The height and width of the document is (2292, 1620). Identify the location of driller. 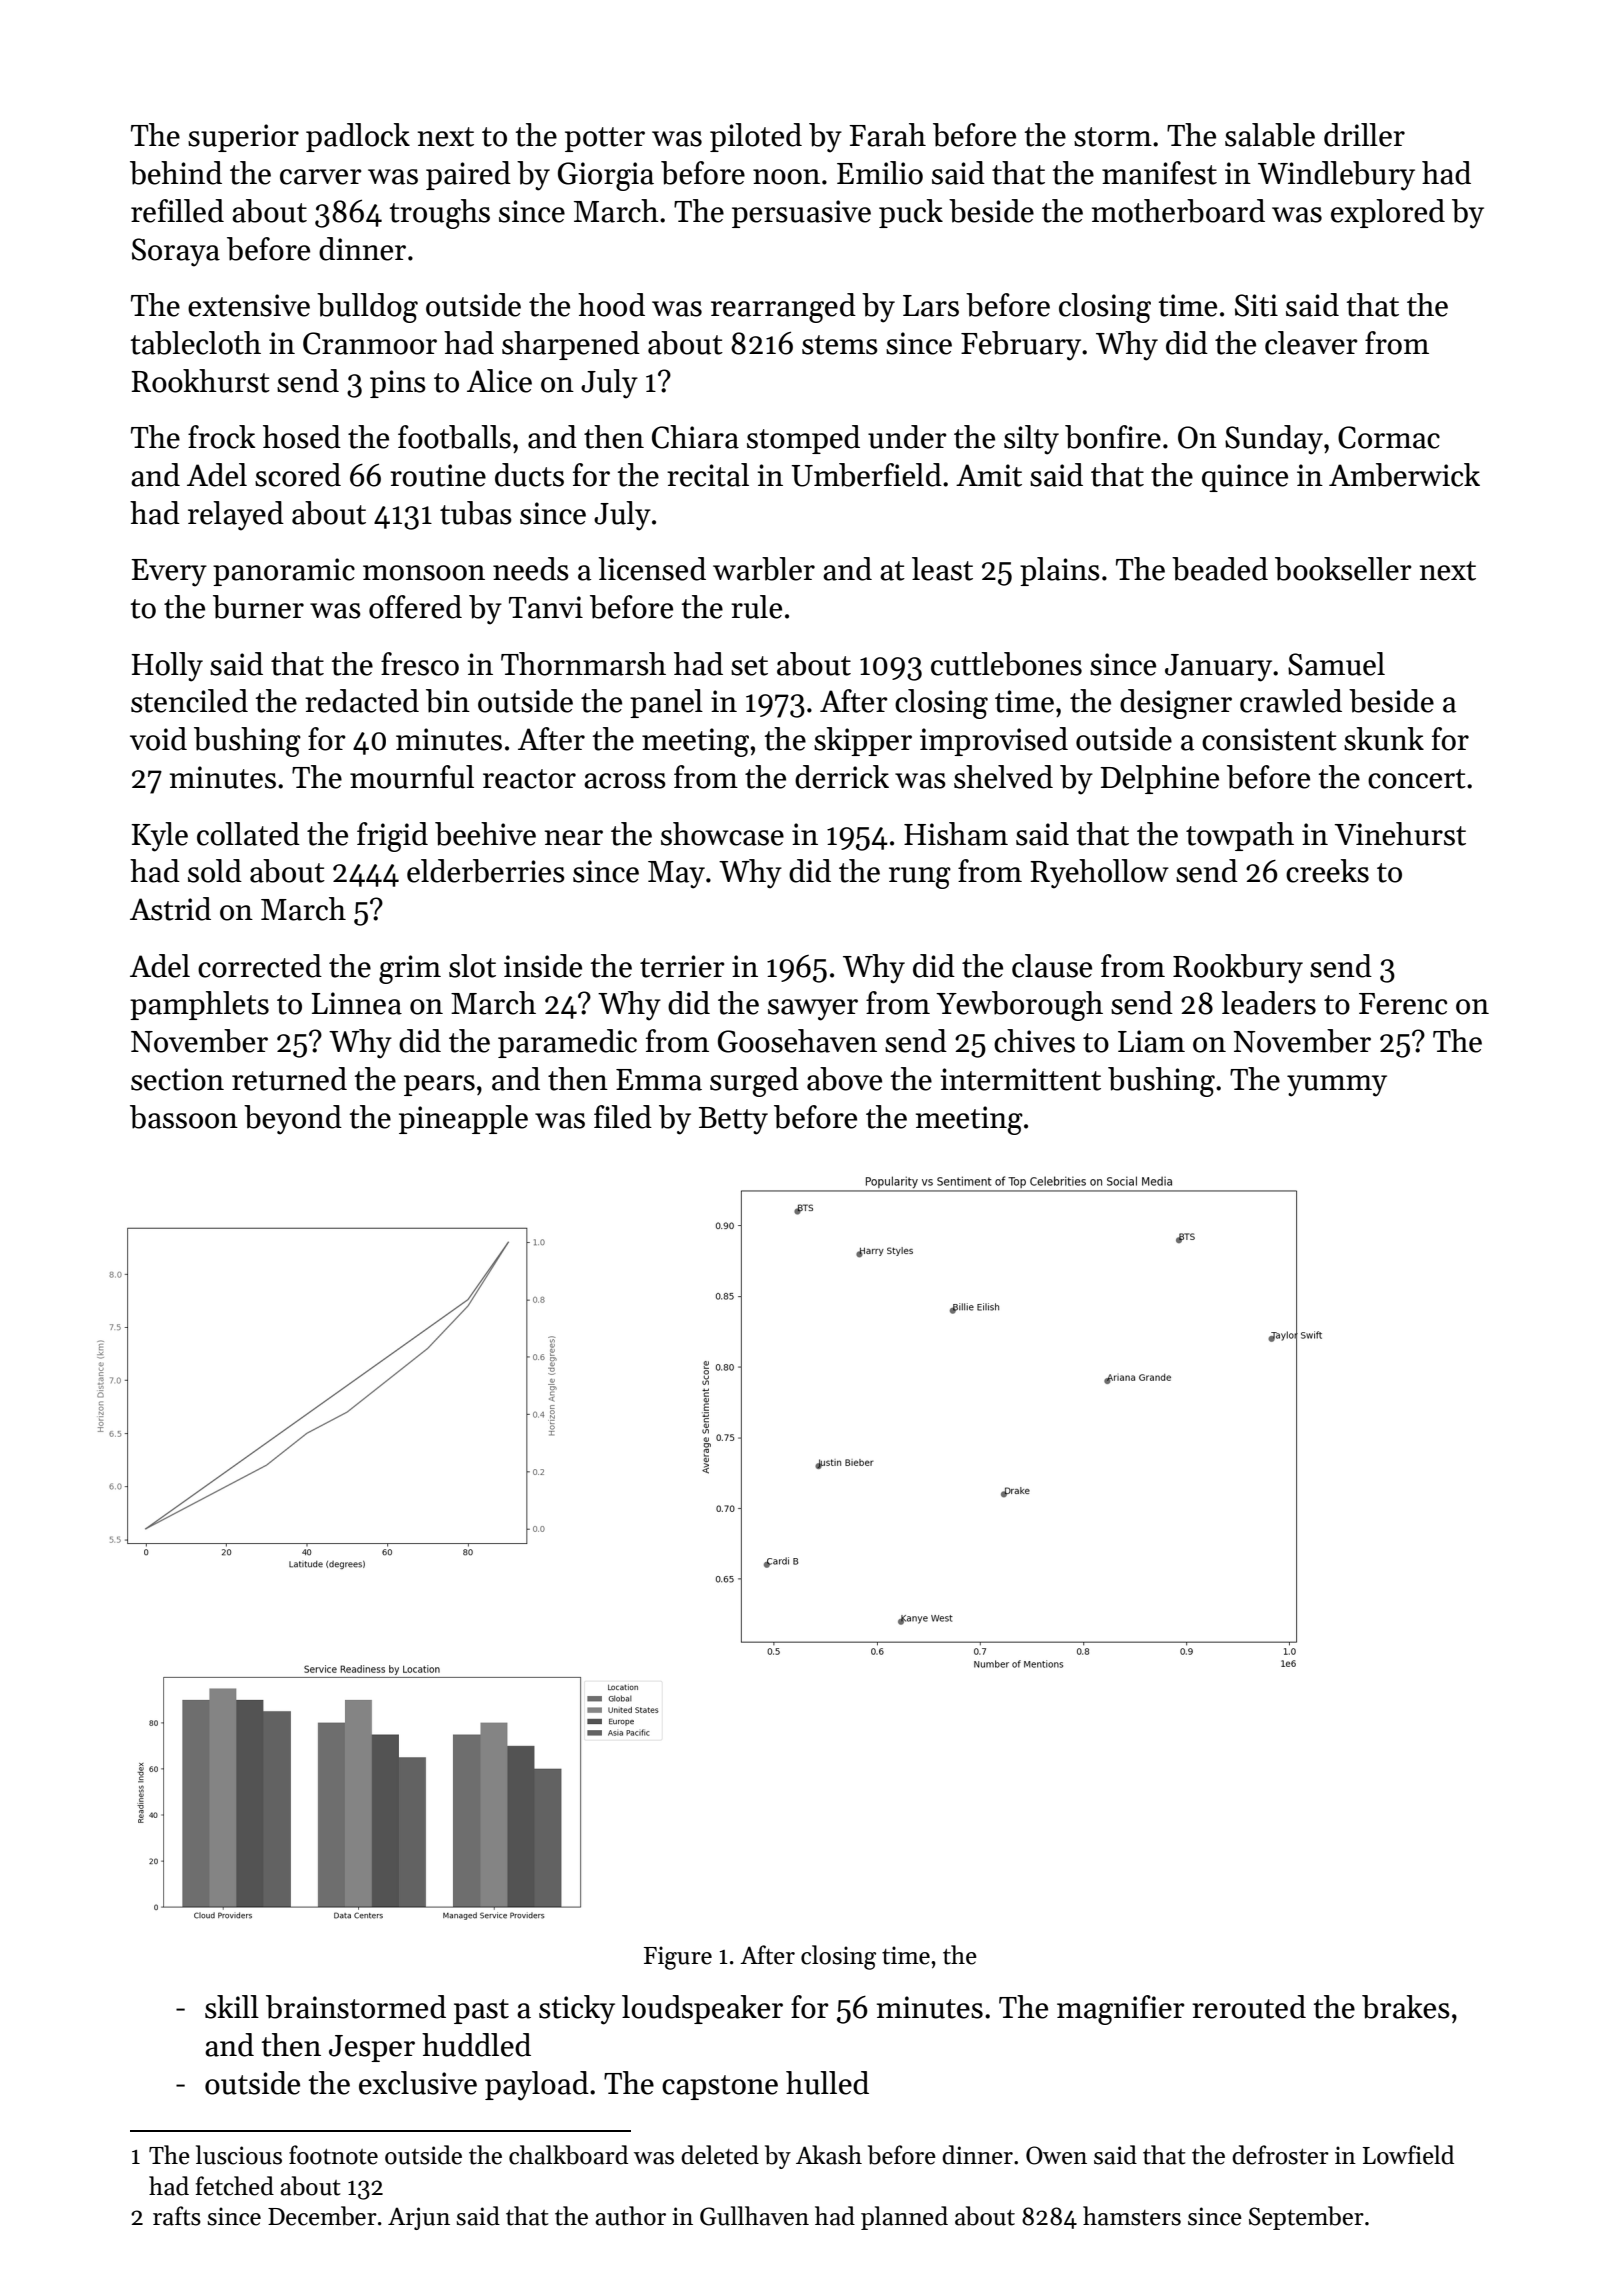
(1364, 135).
